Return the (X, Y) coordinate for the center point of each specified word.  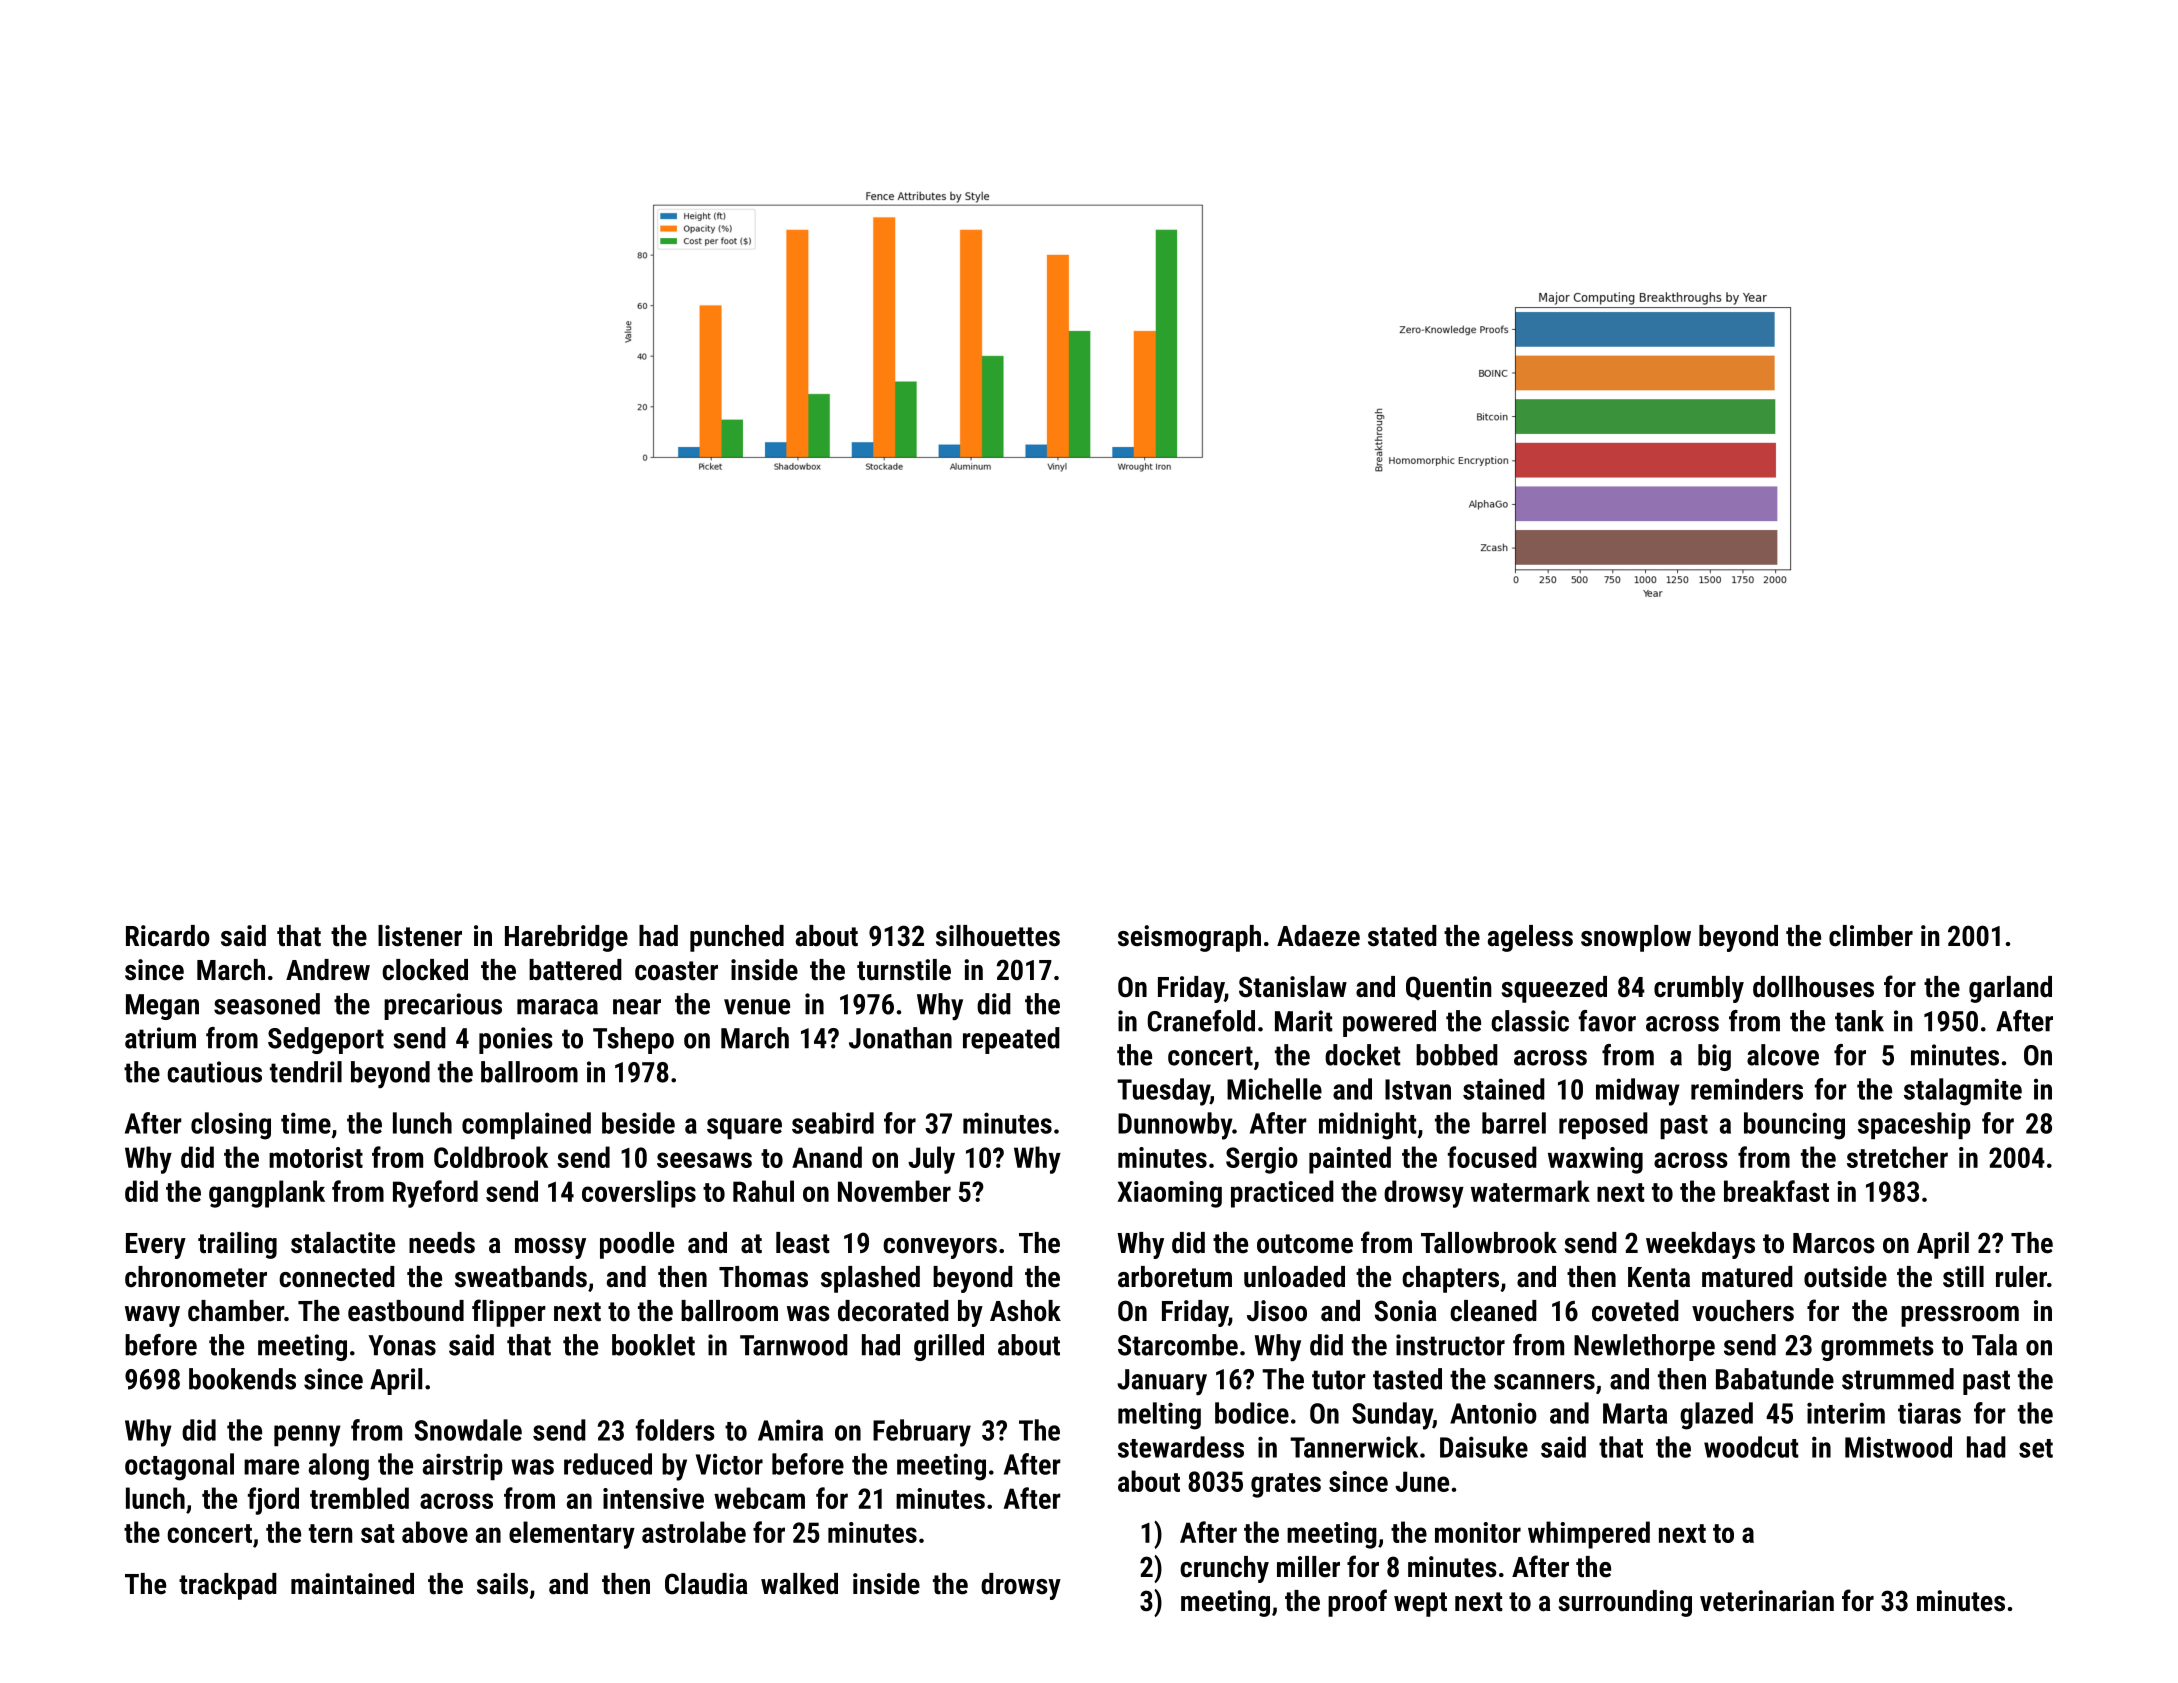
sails (502, 1584)
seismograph (1189, 938)
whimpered (1589, 1535)
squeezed (1554, 989)
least (803, 1243)
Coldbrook (491, 1157)
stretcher (1897, 1157)
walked (799, 1584)
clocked (425, 970)
